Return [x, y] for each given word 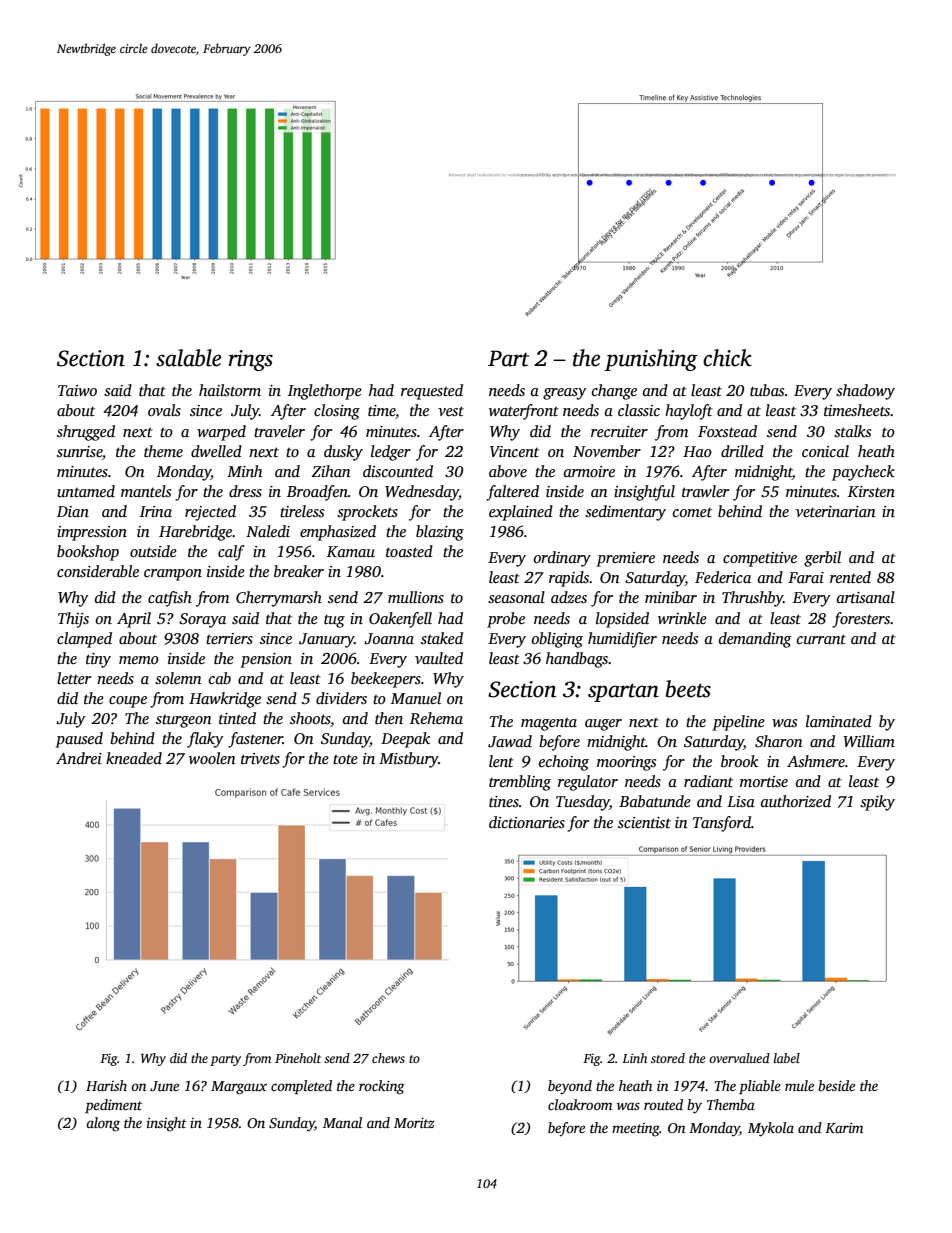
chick [727, 358]
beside [836, 1085]
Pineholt [298, 1058]
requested [432, 392]
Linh [634, 1058]
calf [231, 553]
